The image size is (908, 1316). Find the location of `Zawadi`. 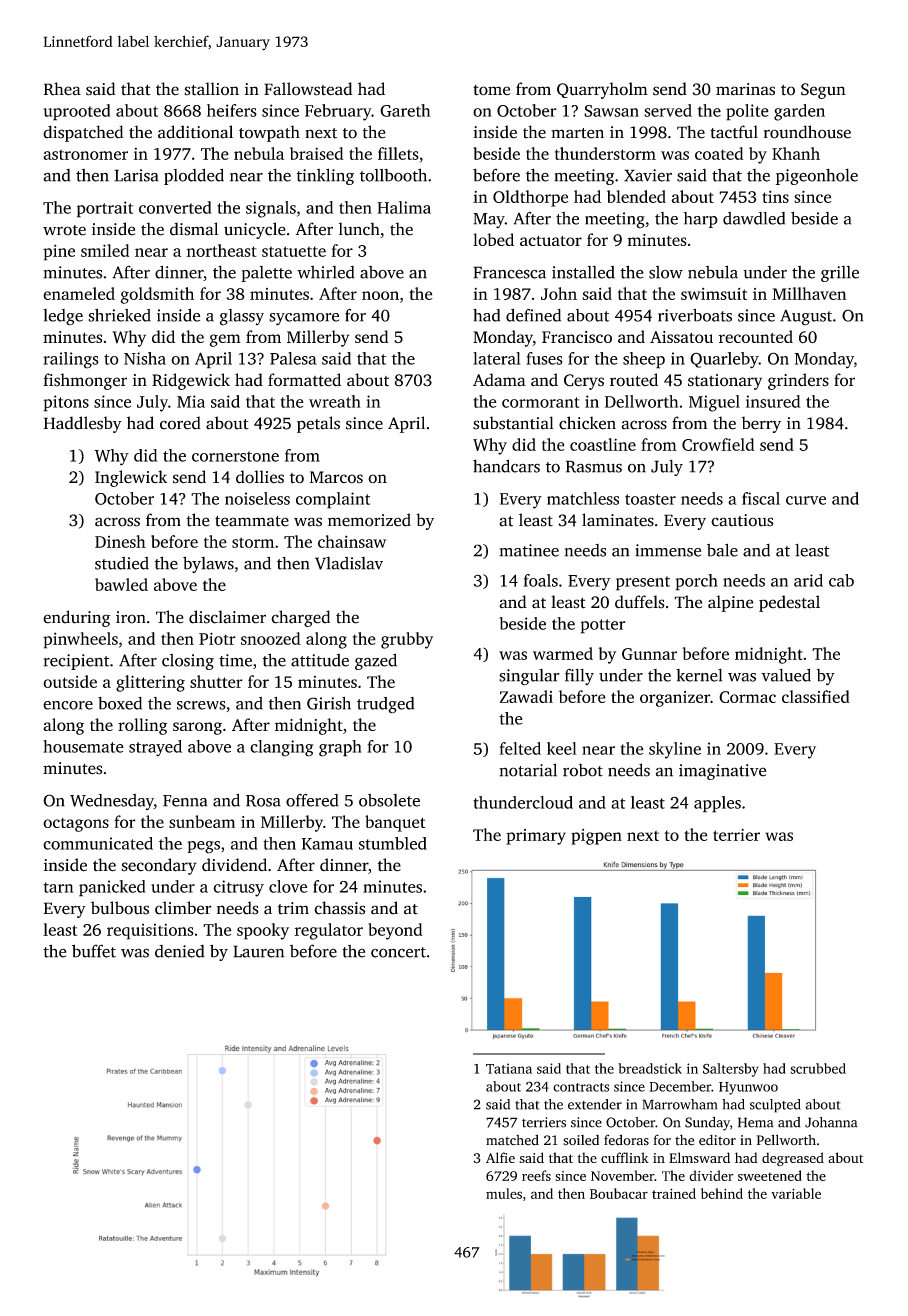

Zawadi is located at coordinates (526, 696).
